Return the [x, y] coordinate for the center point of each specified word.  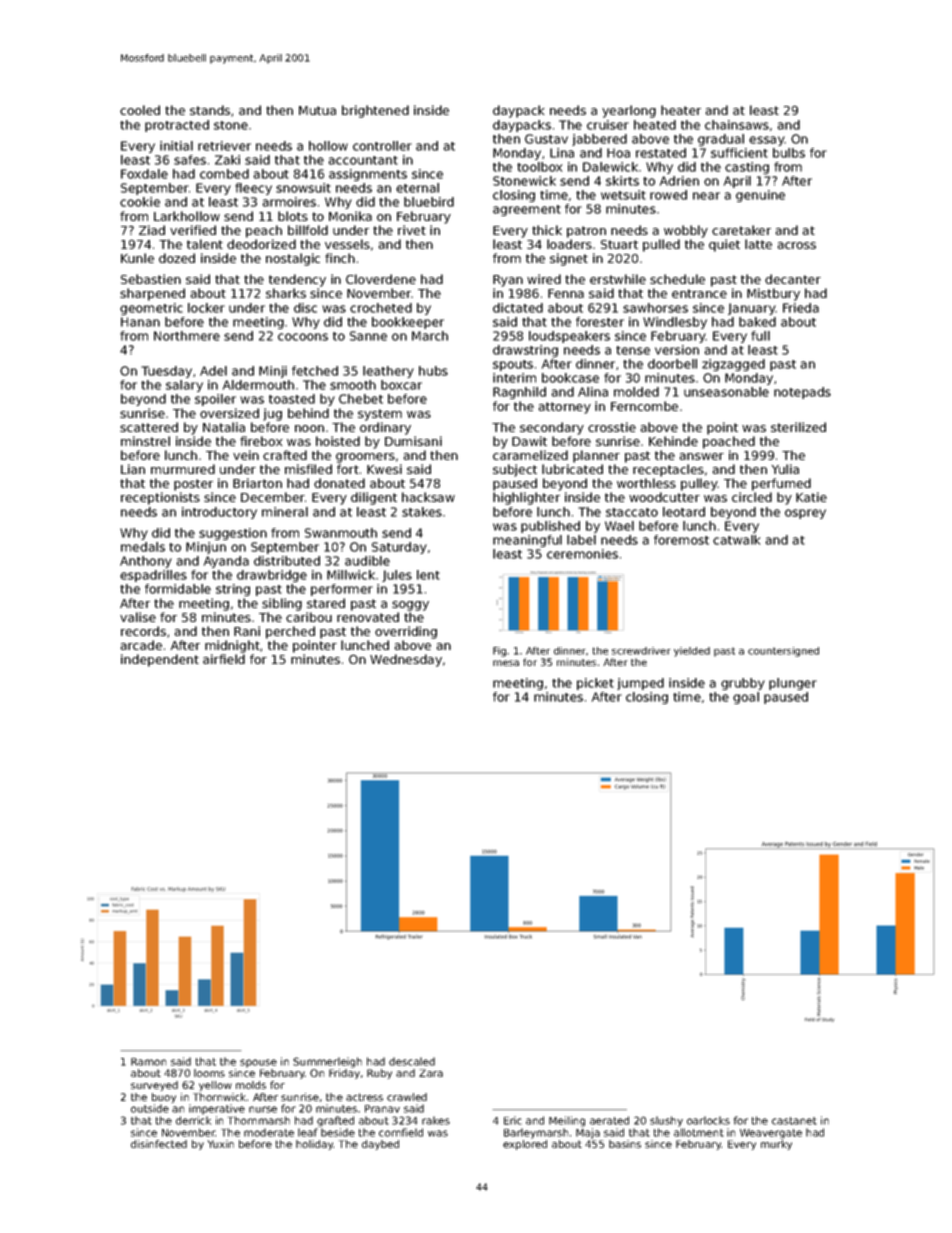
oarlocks [708, 1120]
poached [729, 442]
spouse [258, 1063]
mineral [285, 512]
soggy [410, 606]
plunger [793, 684]
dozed [177, 258]
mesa [506, 663]
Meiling [567, 1121]
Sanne [368, 336]
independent [160, 660]
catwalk [736, 540]
